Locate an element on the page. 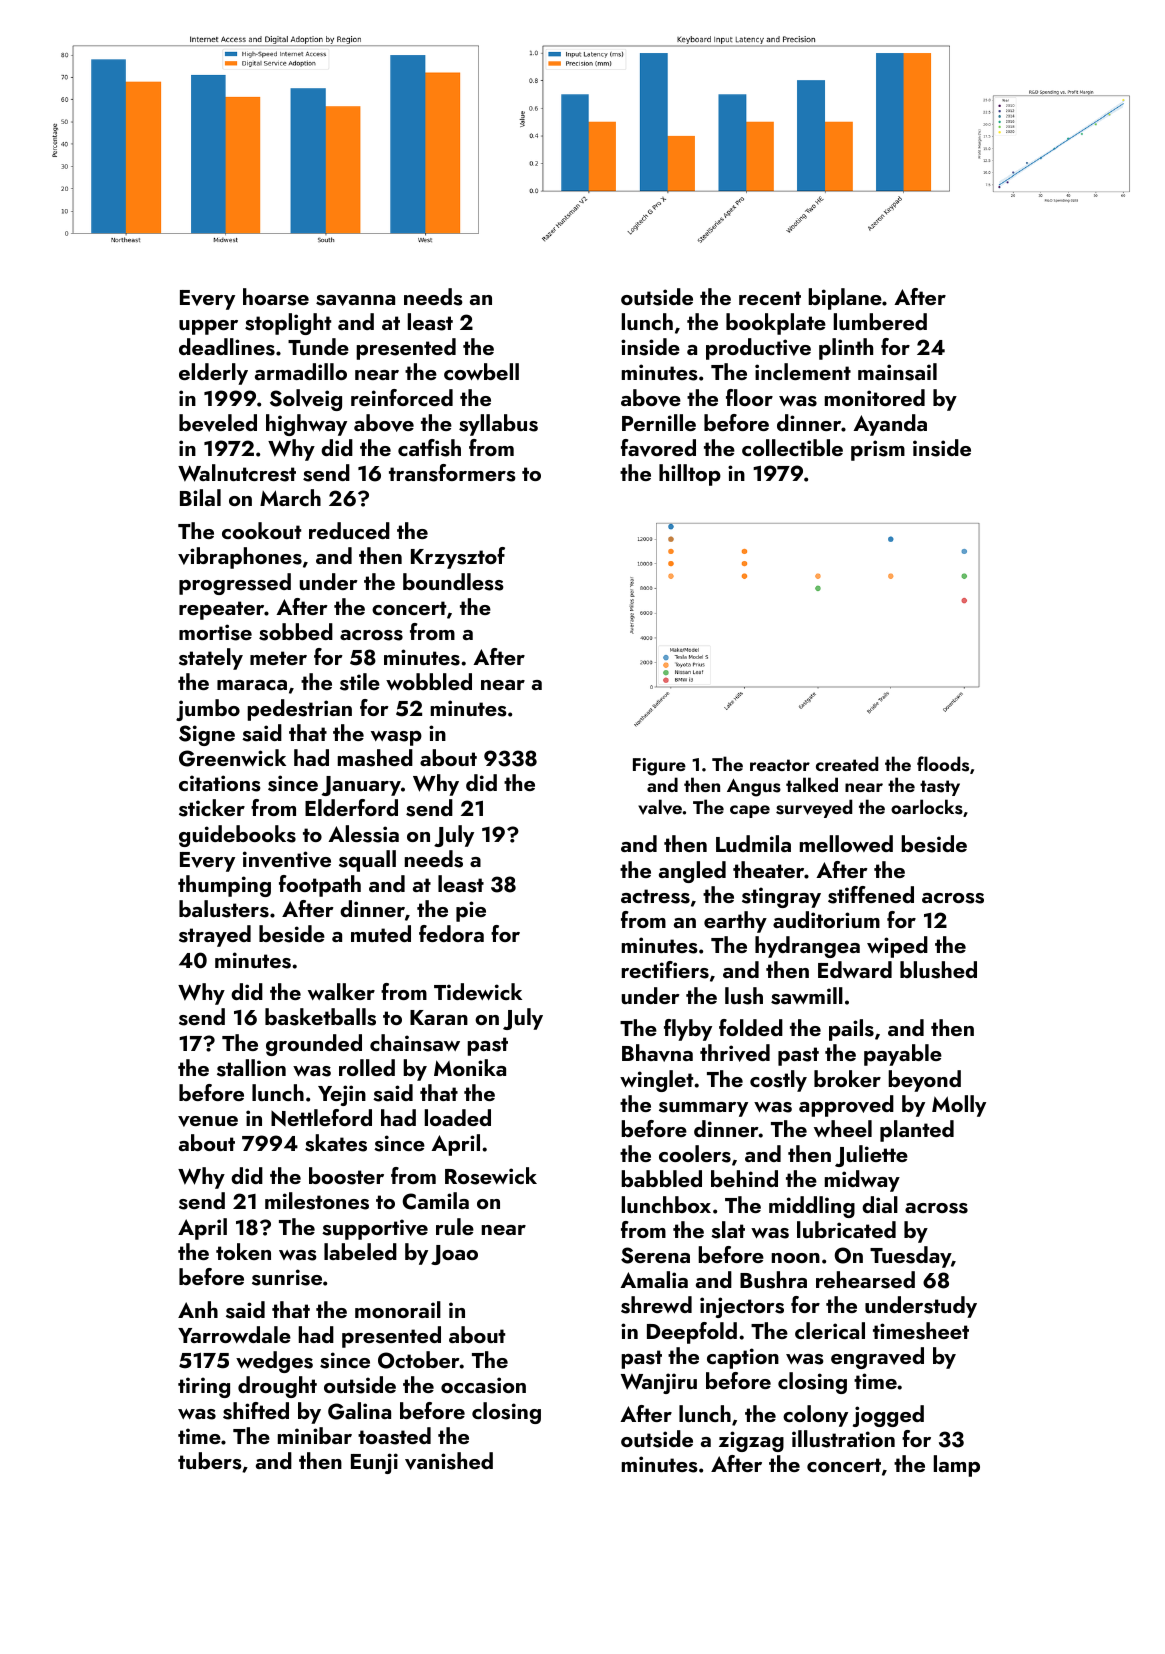 This page has height=1654, width=1165. tubers is located at coordinates (210, 1461).
